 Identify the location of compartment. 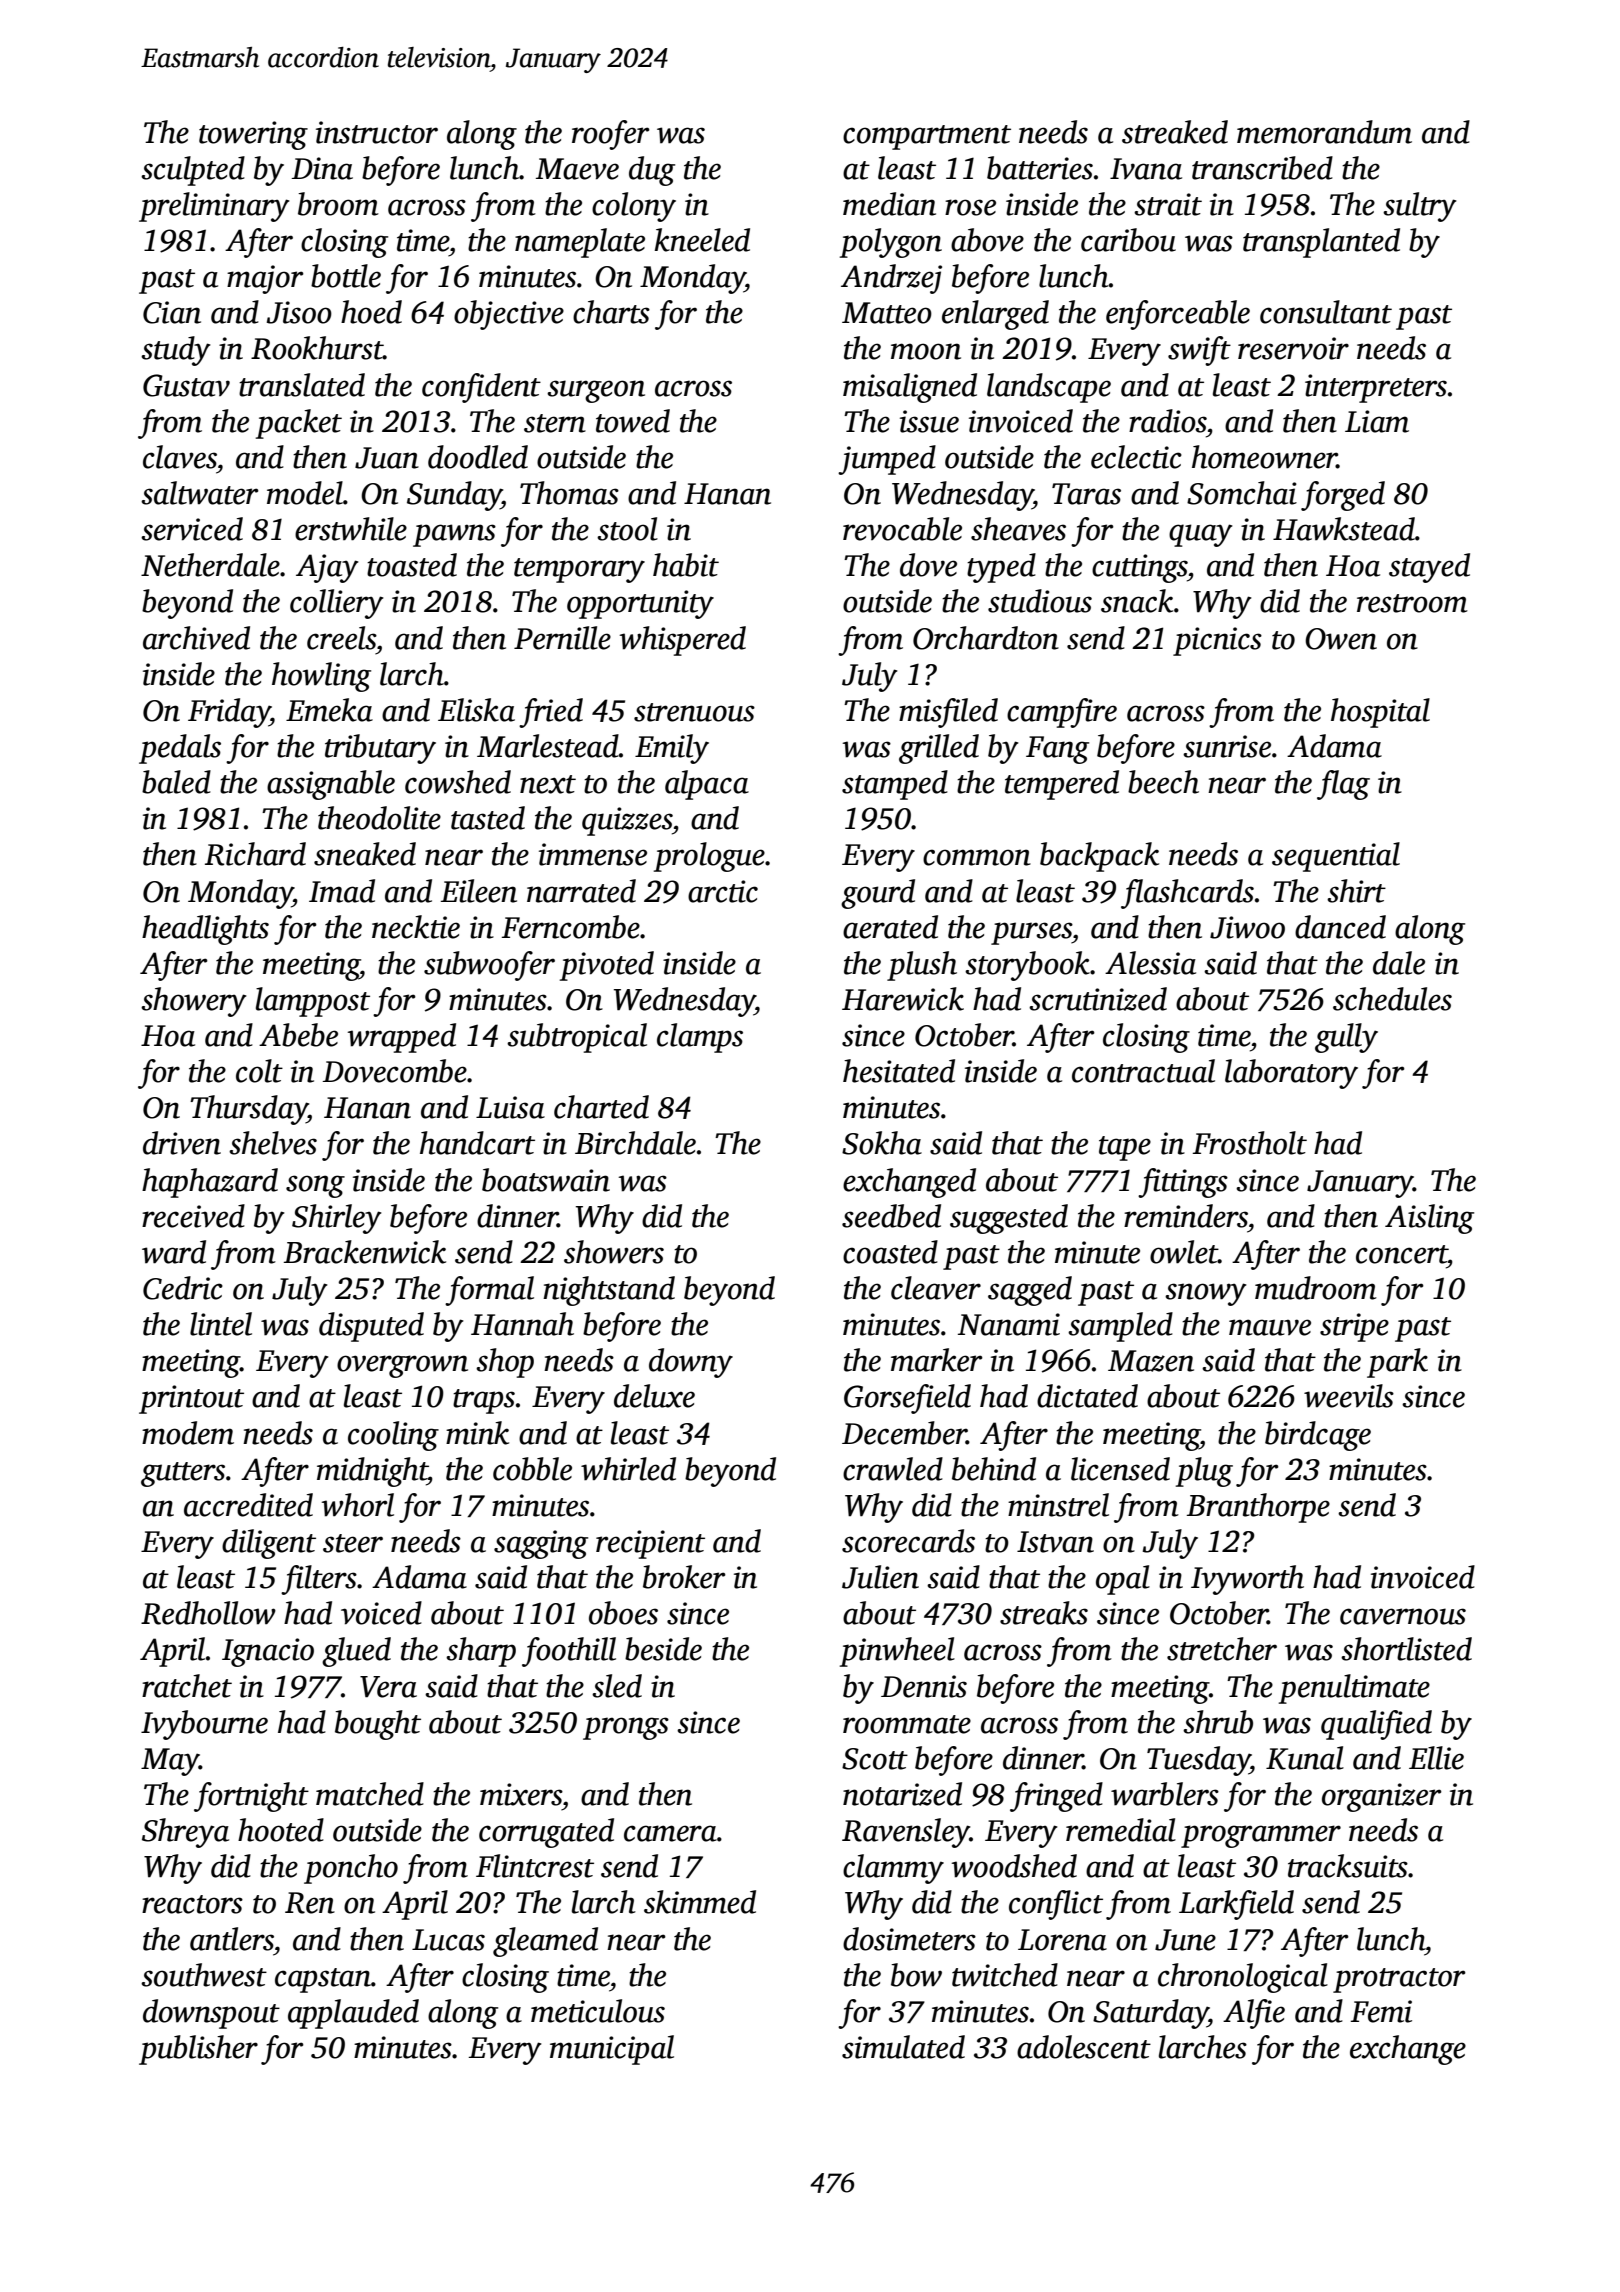
(927, 137).
